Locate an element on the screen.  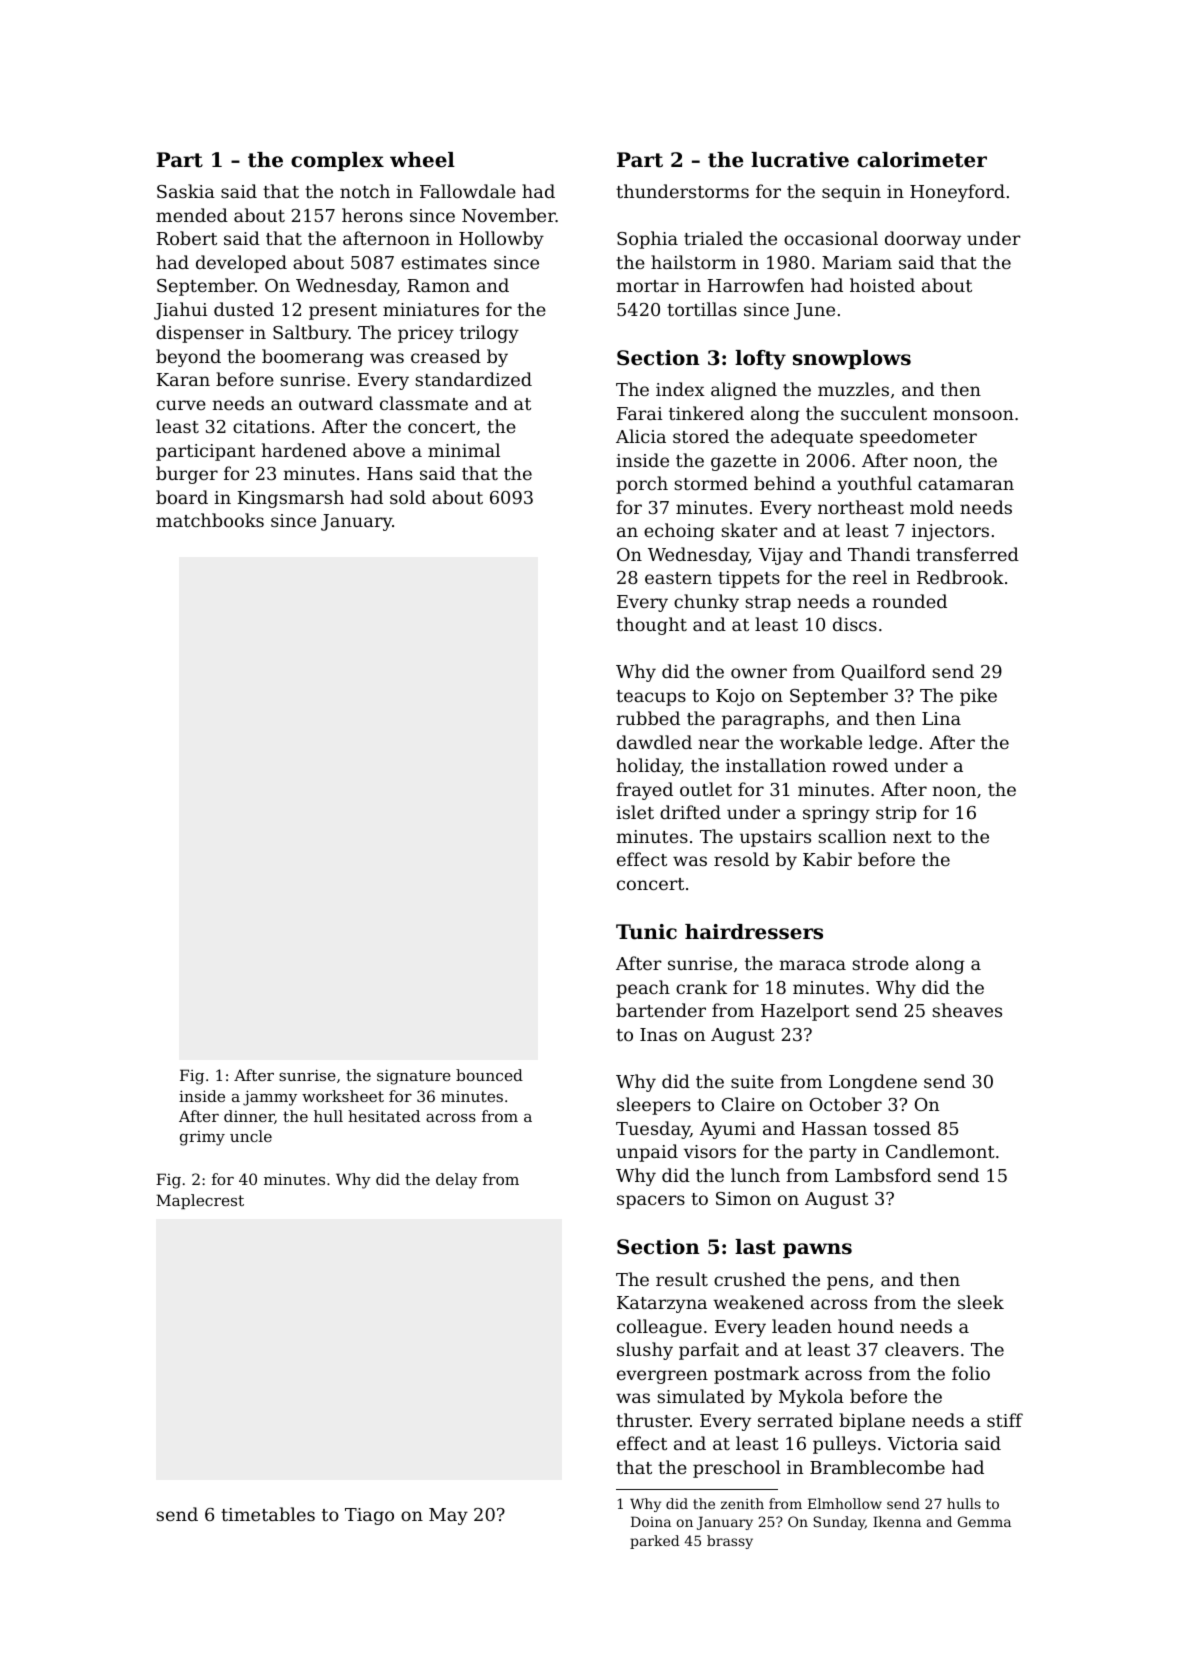
matchbooks is located at coordinates (210, 520).
